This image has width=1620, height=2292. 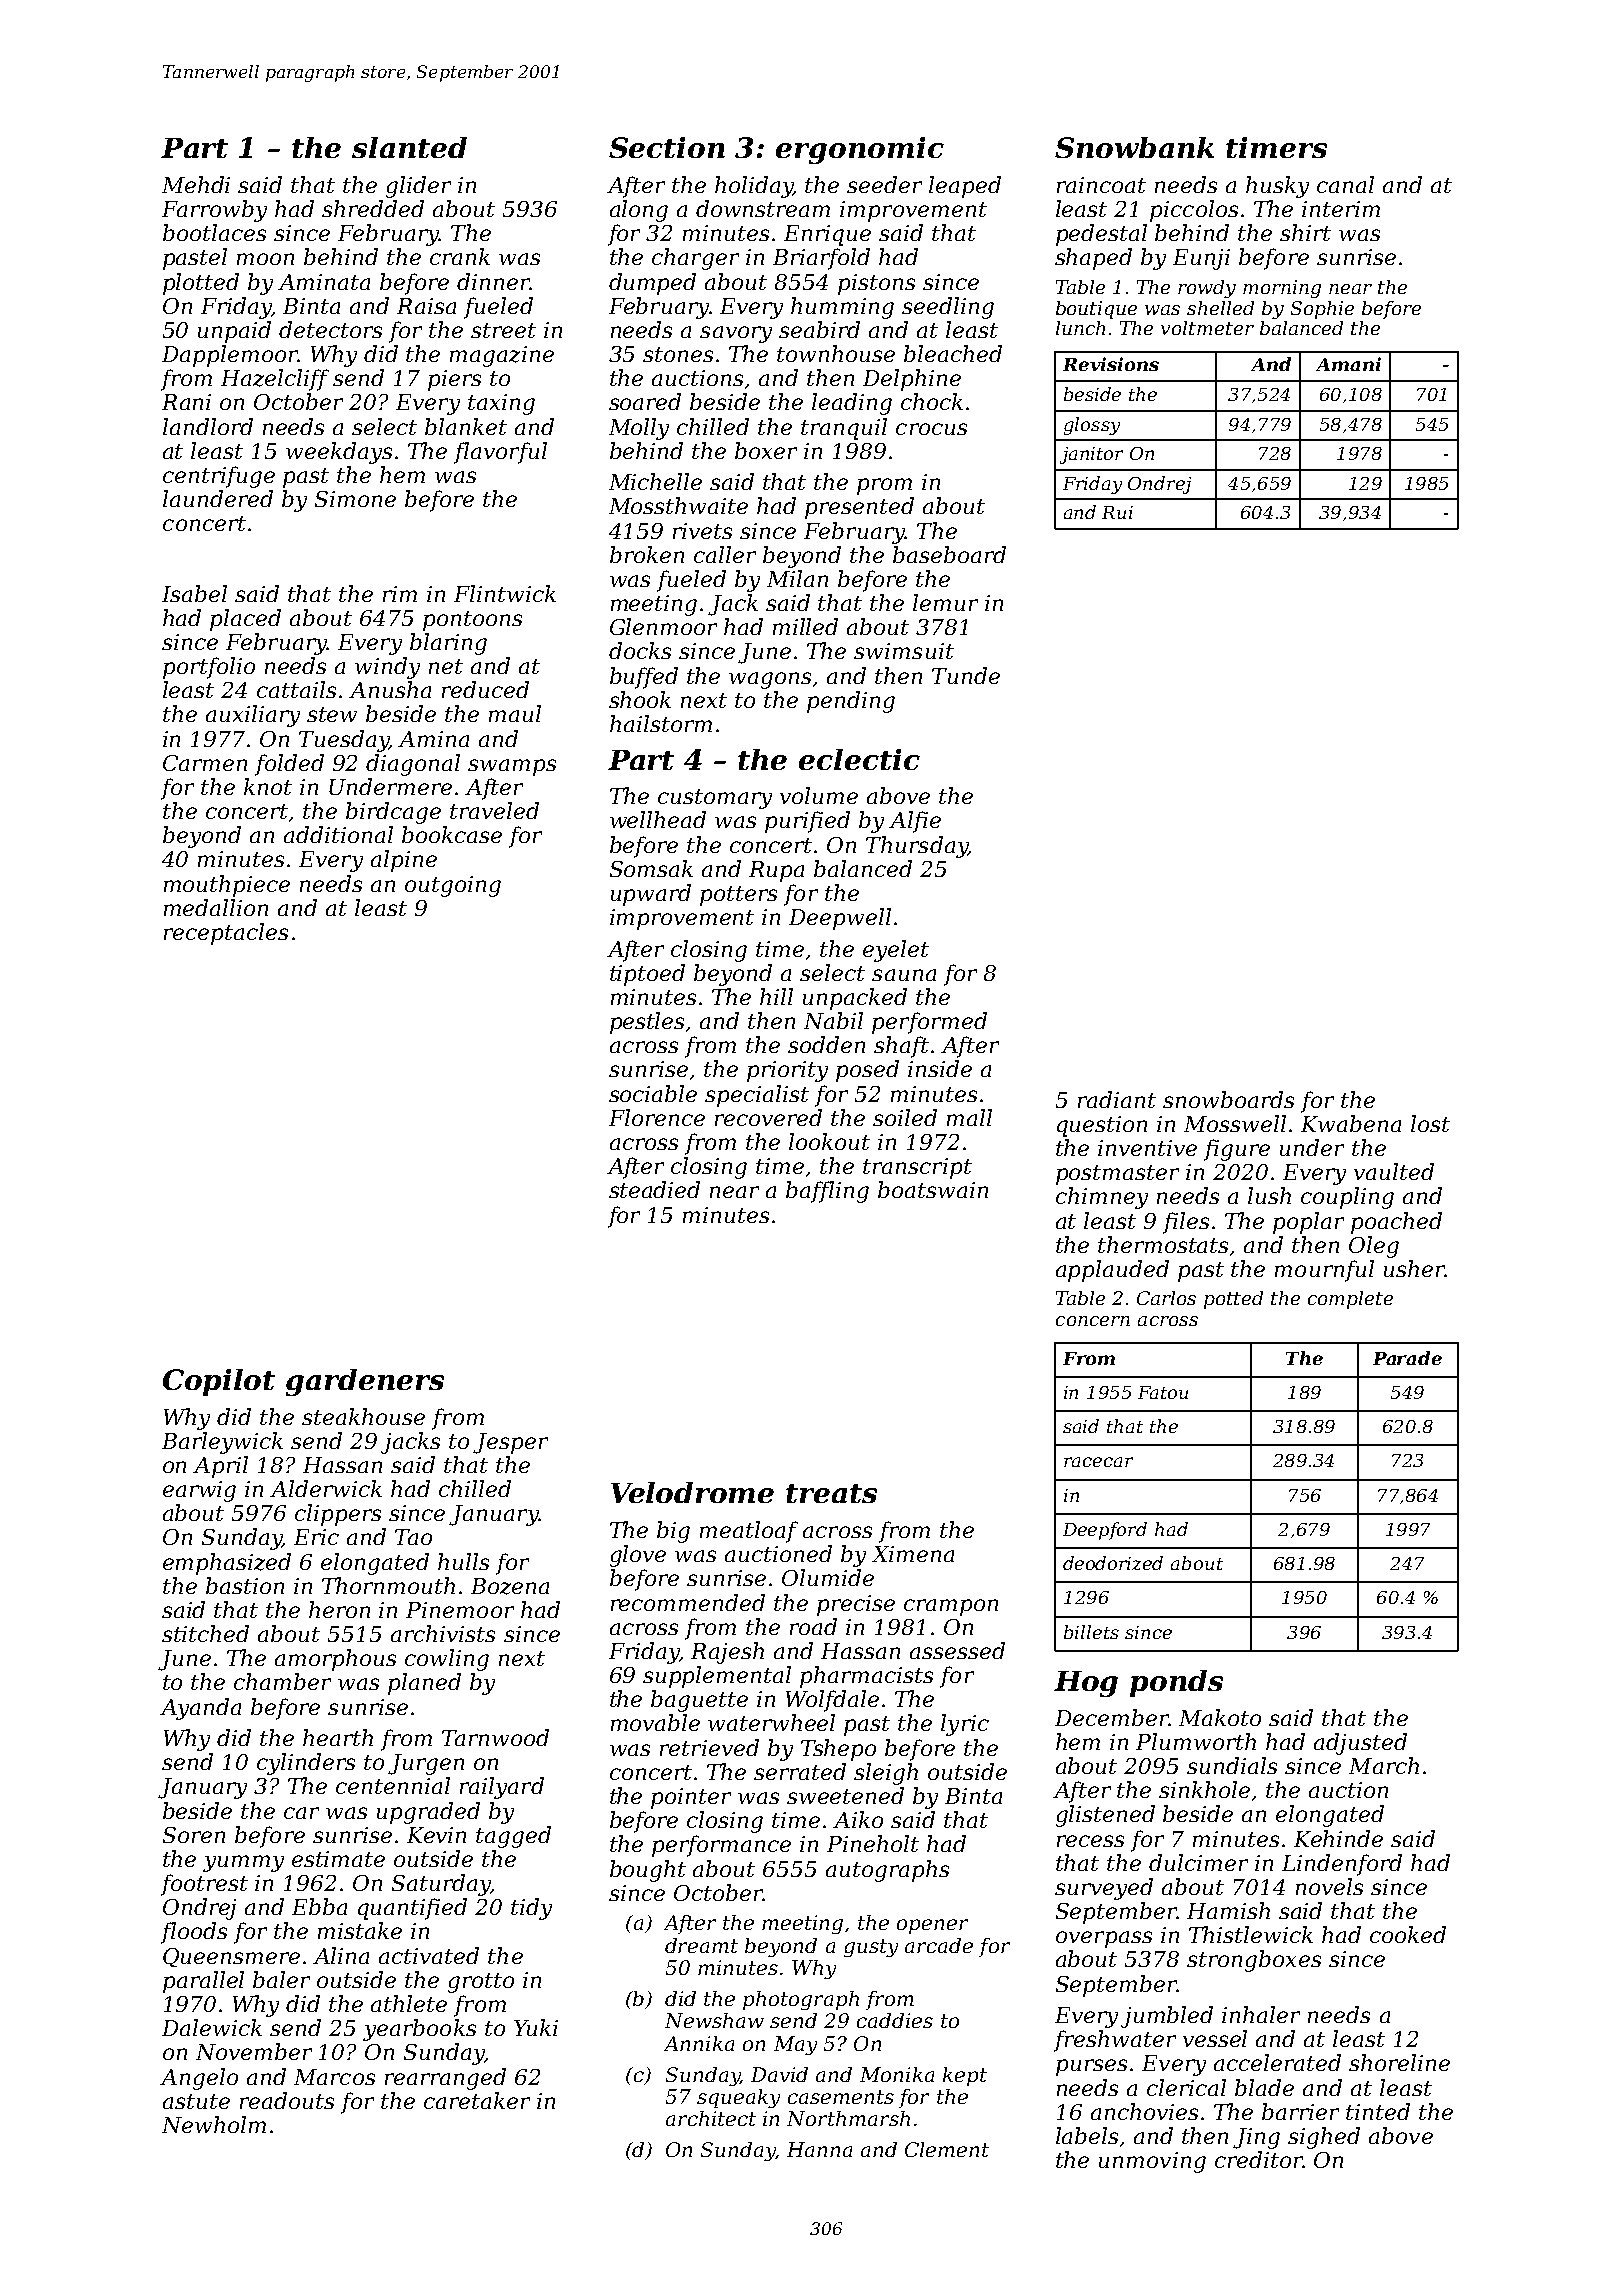 What do you see at coordinates (1258, 2159) in the image?
I see `creditor` at bounding box center [1258, 2159].
